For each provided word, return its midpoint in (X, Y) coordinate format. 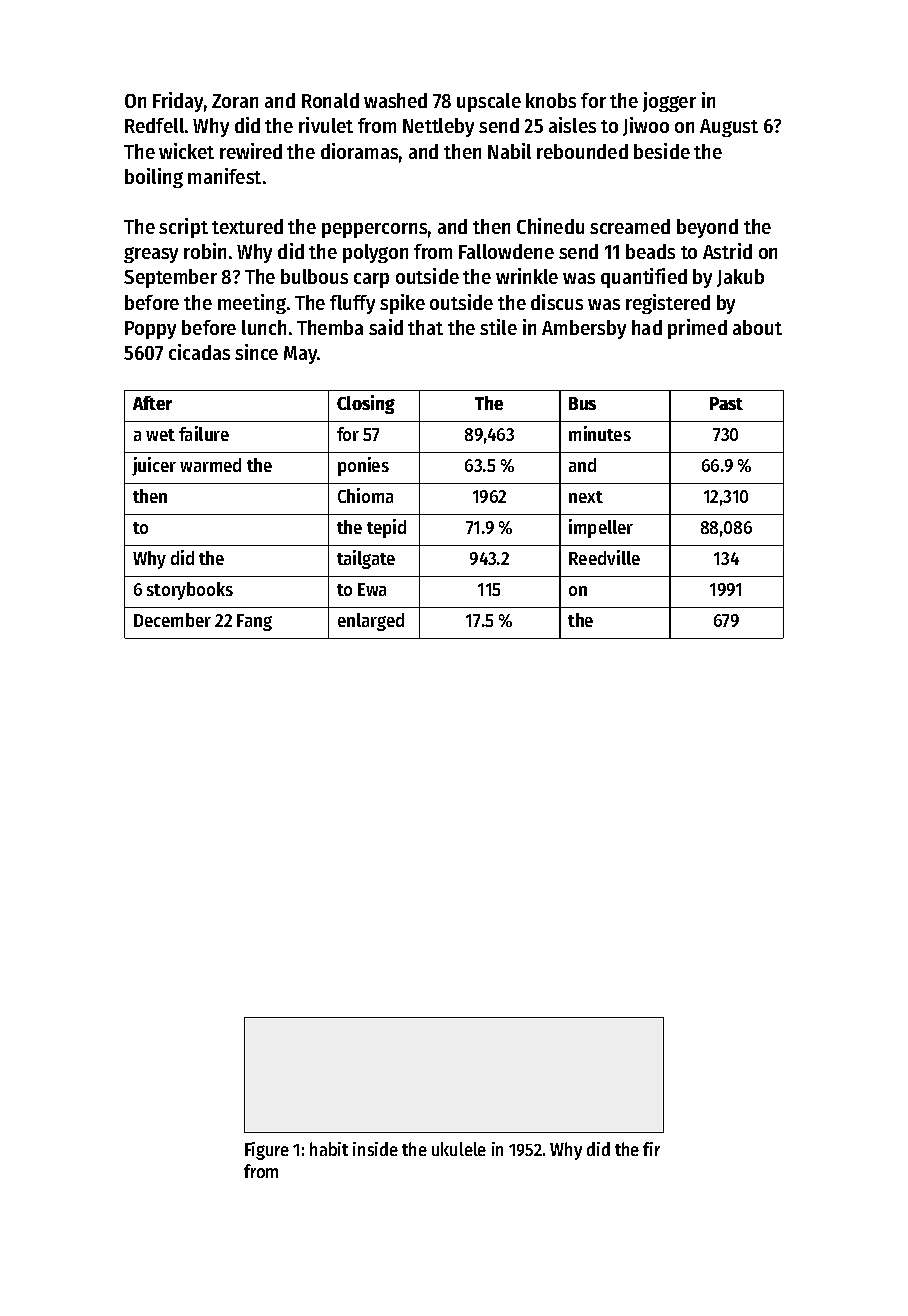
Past (726, 403)
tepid (386, 528)
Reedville (604, 557)
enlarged (371, 622)
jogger (669, 102)
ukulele (459, 1149)
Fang (254, 622)
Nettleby (438, 127)
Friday (178, 102)
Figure (267, 1151)
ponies (363, 466)
